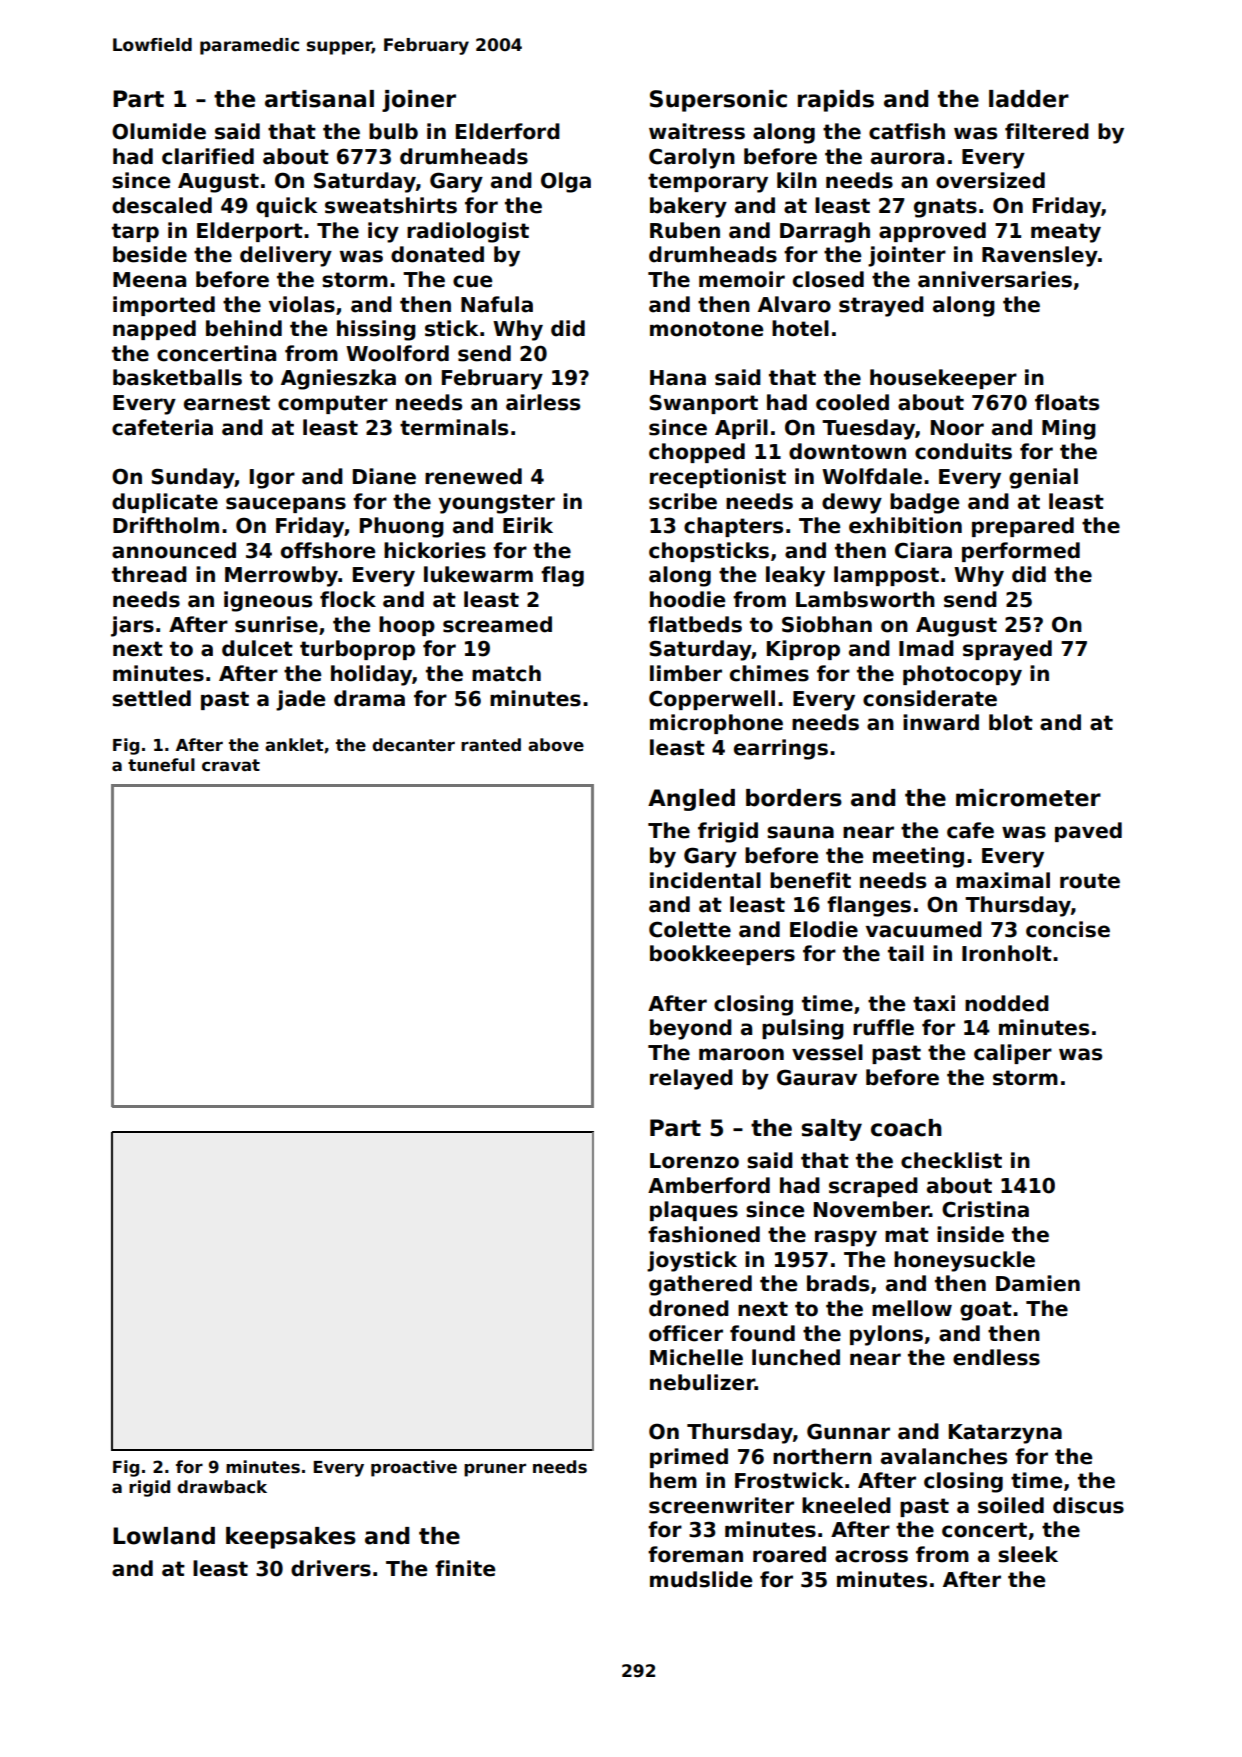 The height and width of the screenshot is (1757, 1242). I want to click on meaty, so click(1066, 233).
